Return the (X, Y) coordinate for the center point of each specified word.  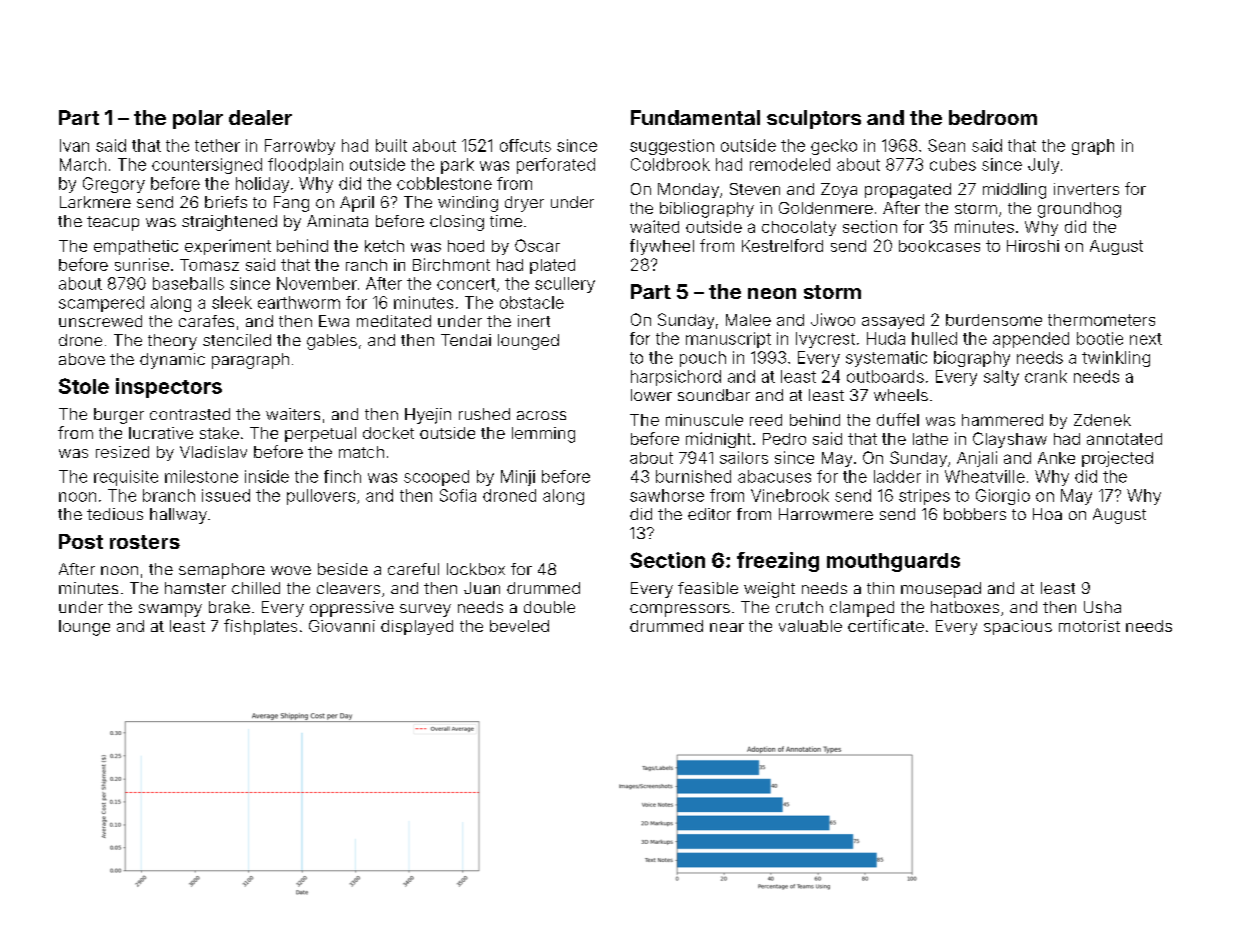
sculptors (814, 119)
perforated (556, 166)
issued (226, 495)
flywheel (662, 247)
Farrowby (300, 147)
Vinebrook (790, 495)
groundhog (1079, 210)
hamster (195, 588)
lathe (930, 439)
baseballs (188, 283)
